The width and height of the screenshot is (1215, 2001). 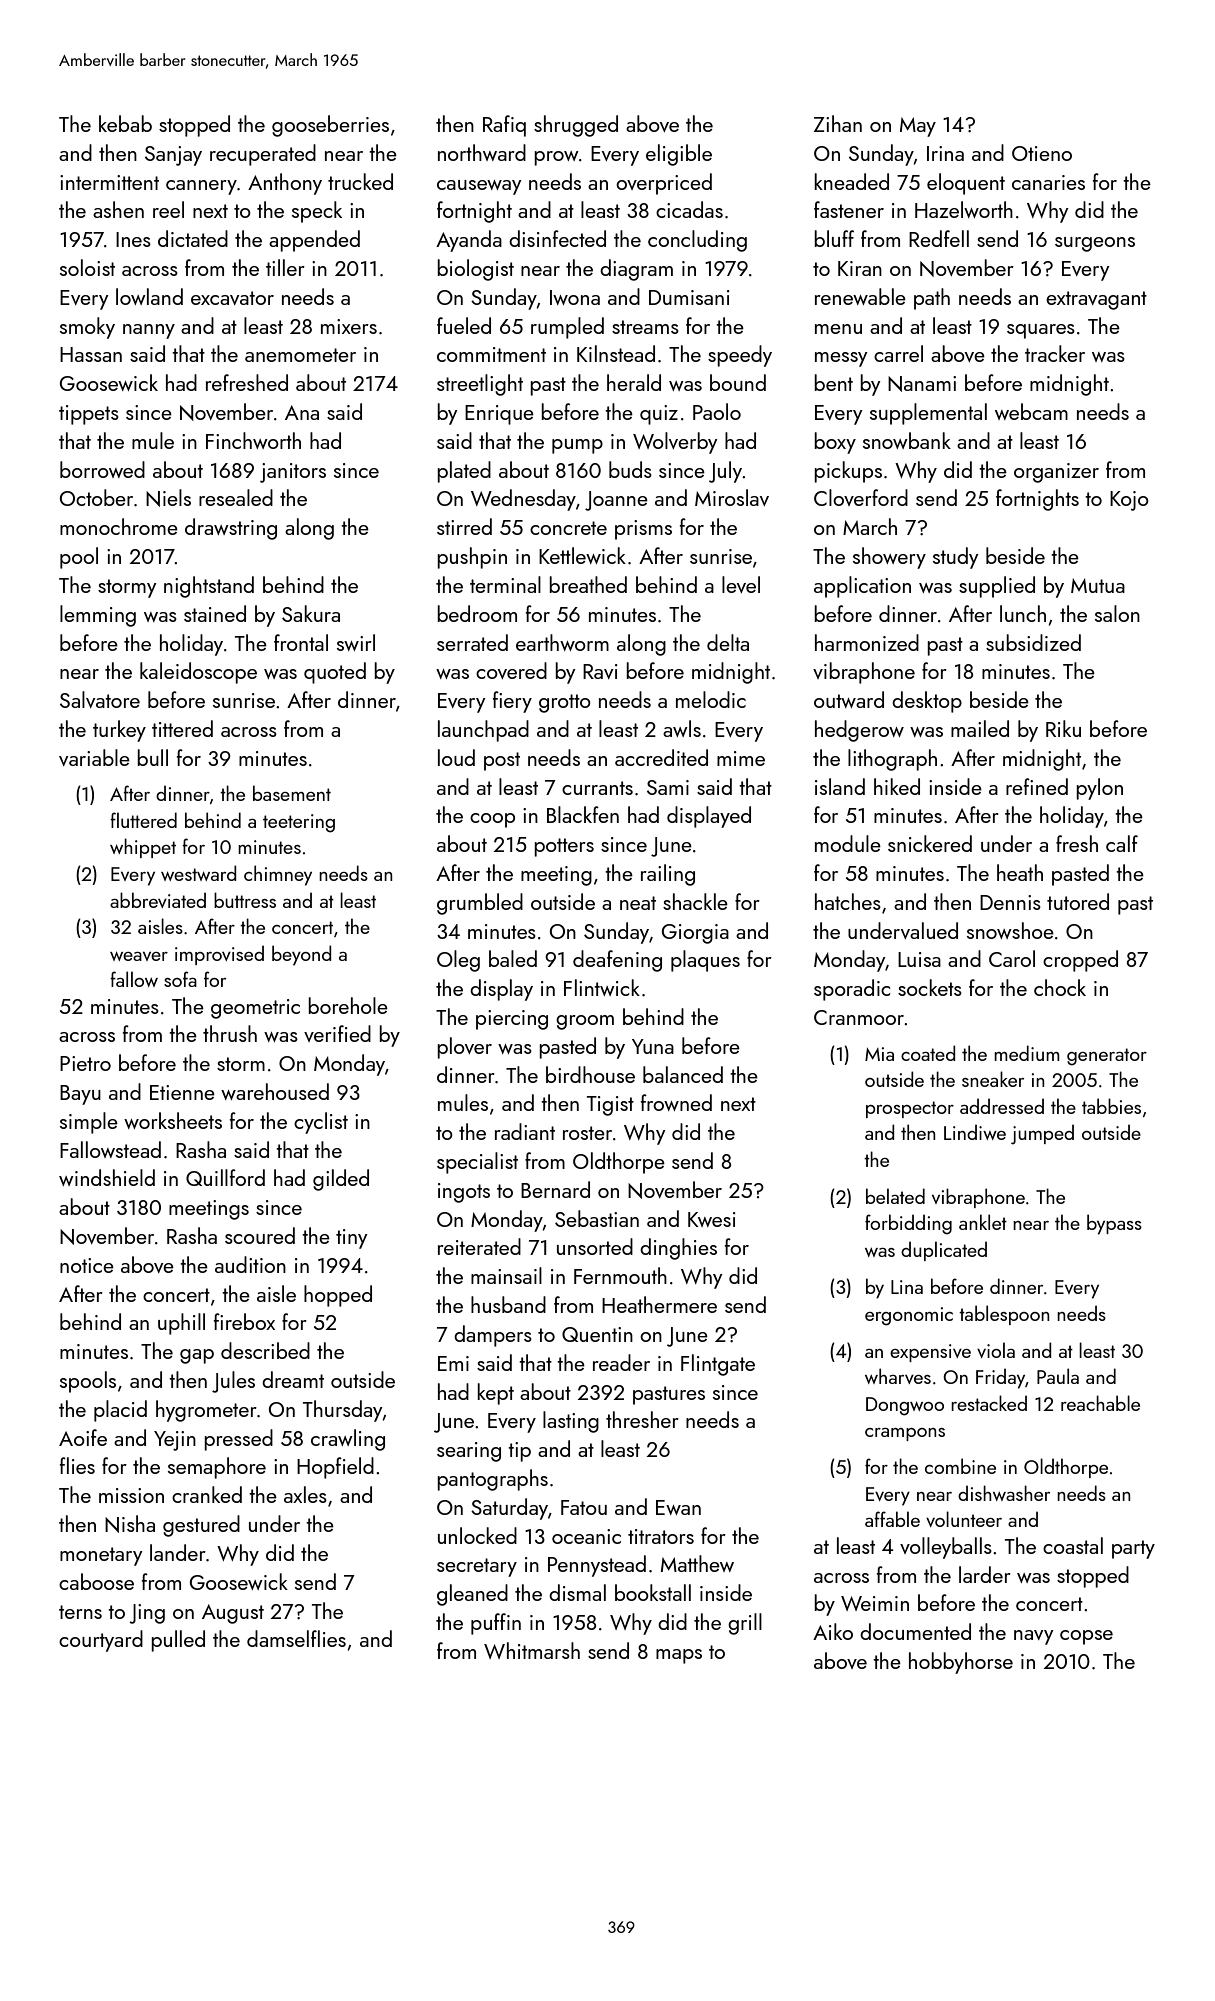 What do you see at coordinates (523, 500) in the screenshot?
I see `Wednesday` at bounding box center [523, 500].
